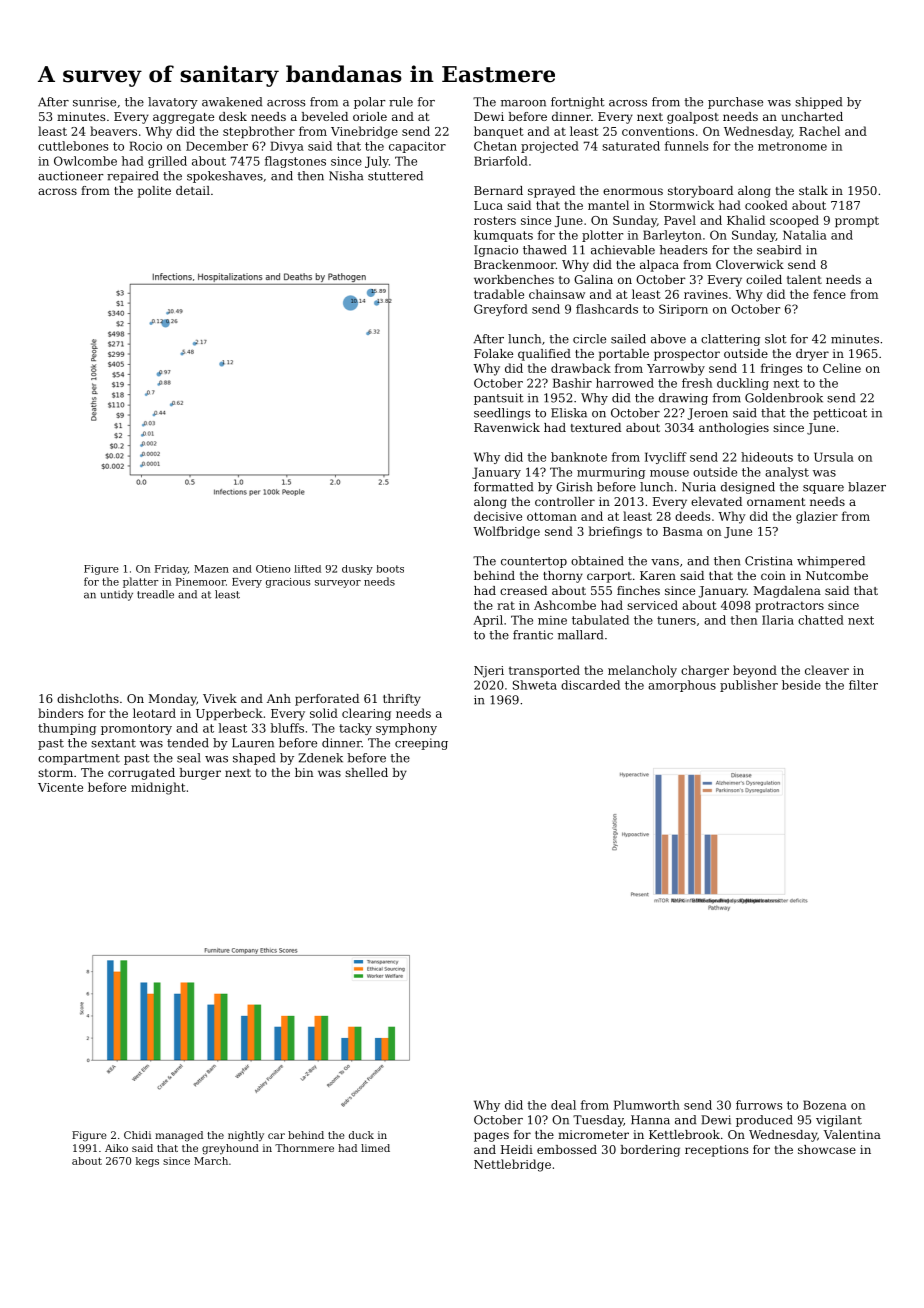  What do you see at coordinates (140, 582) in the image?
I see `platter` at bounding box center [140, 582].
